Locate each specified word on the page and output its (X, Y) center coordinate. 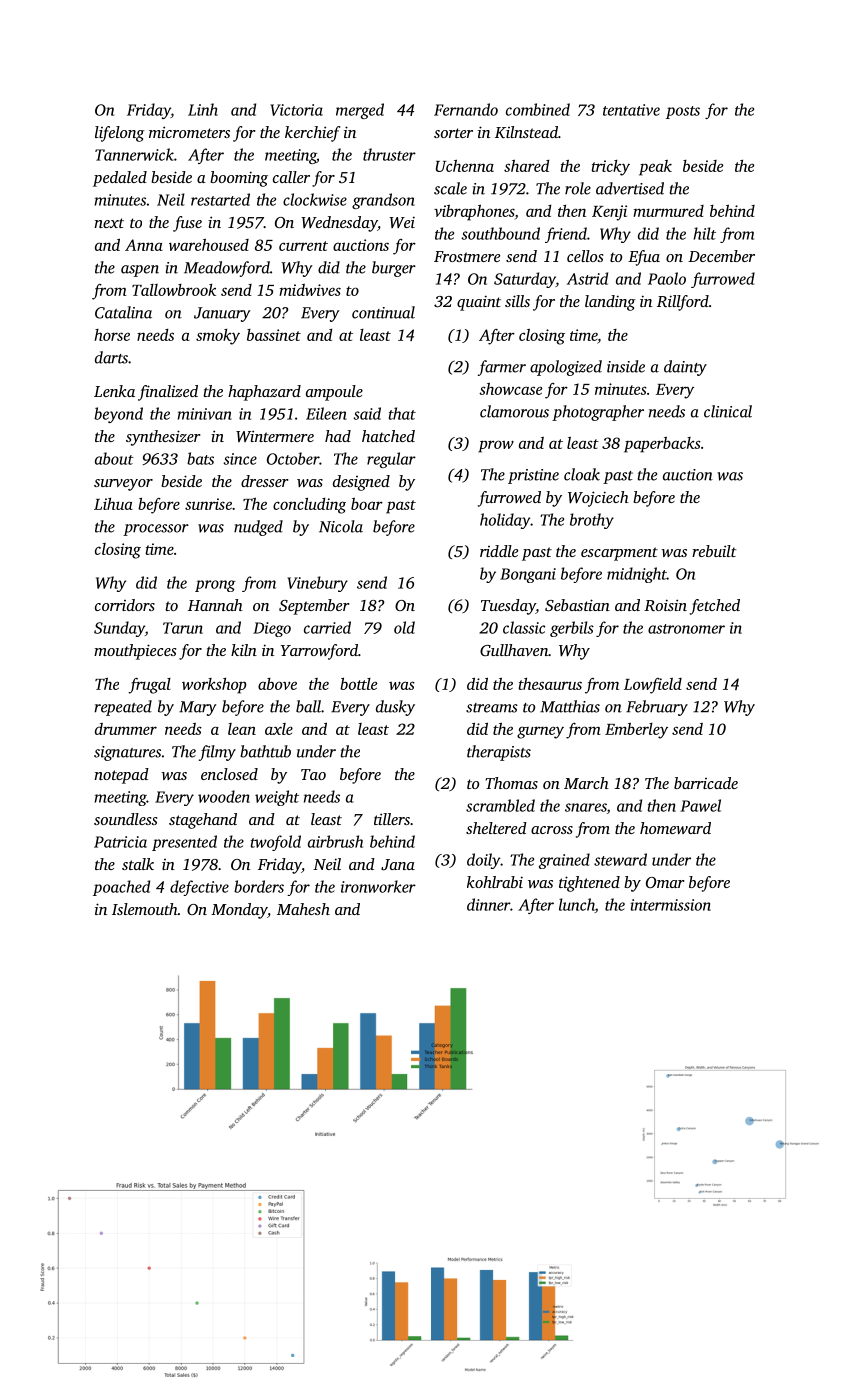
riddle (499, 551)
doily (484, 861)
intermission (670, 905)
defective (199, 888)
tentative (631, 110)
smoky (218, 337)
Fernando (466, 109)
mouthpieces (135, 652)
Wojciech (598, 499)
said (367, 413)
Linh (203, 109)
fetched (715, 607)
